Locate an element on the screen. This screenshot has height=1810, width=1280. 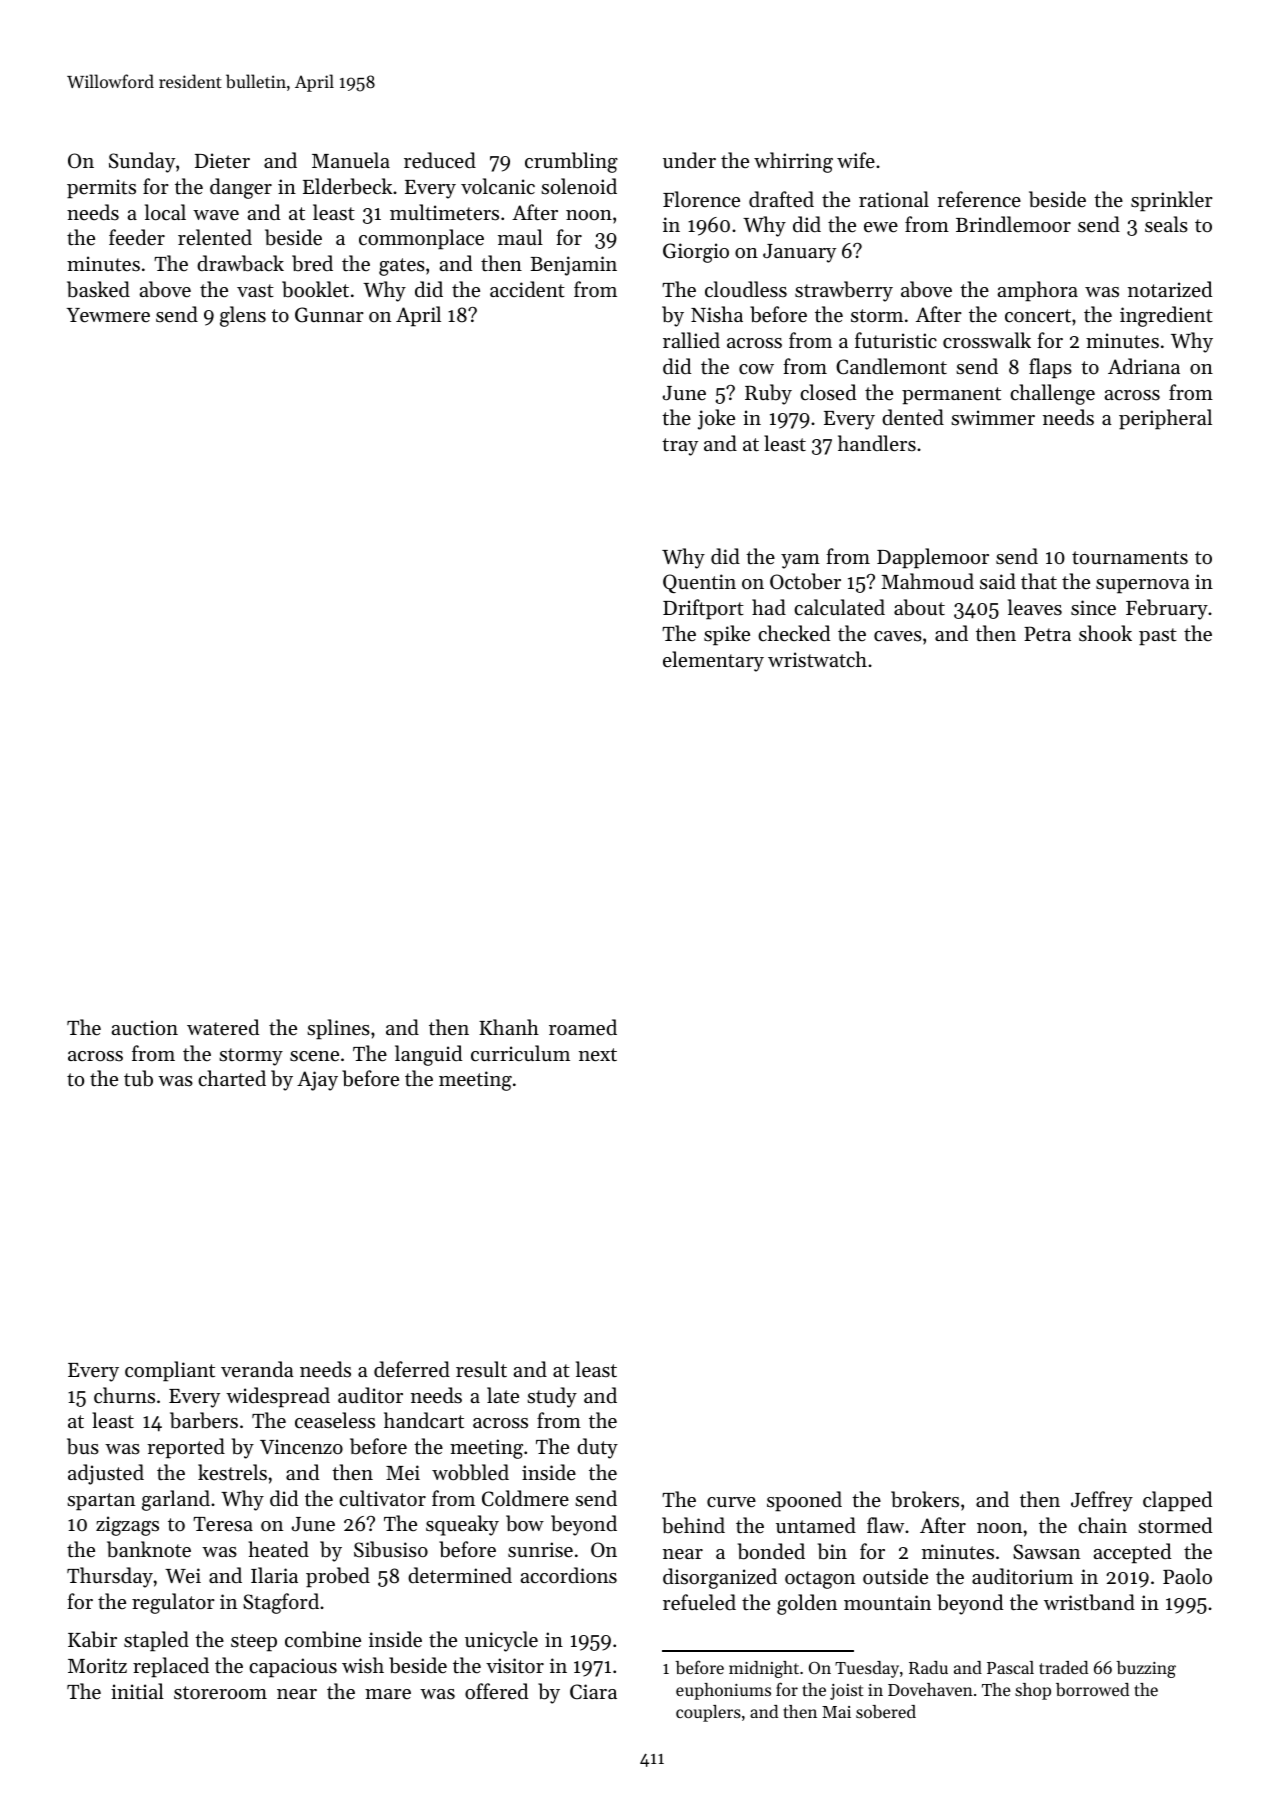
Pascal is located at coordinates (1010, 1667).
